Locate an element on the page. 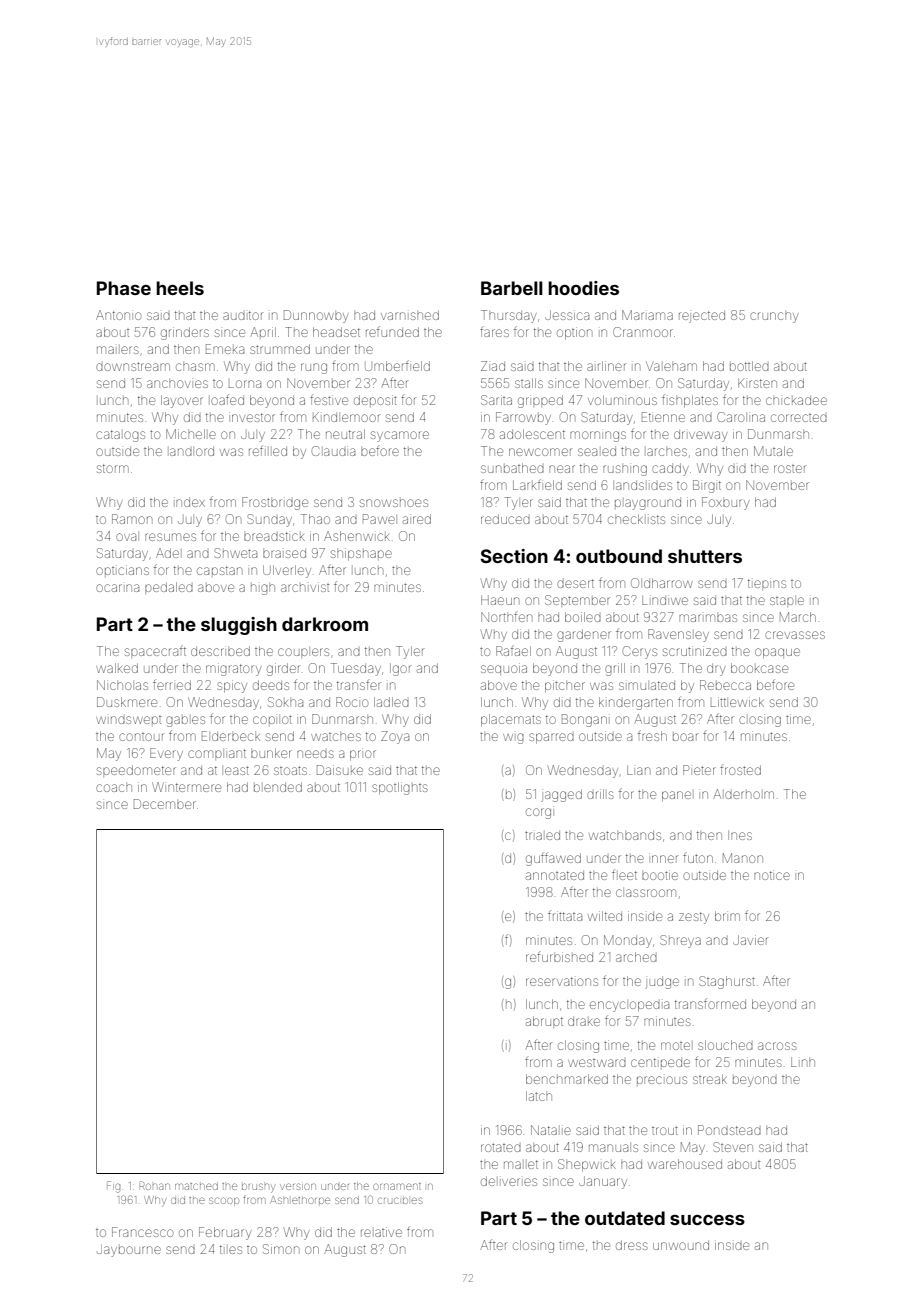 Image resolution: width=924 pixels, height=1308 pixels. placemats is located at coordinates (511, 720).
